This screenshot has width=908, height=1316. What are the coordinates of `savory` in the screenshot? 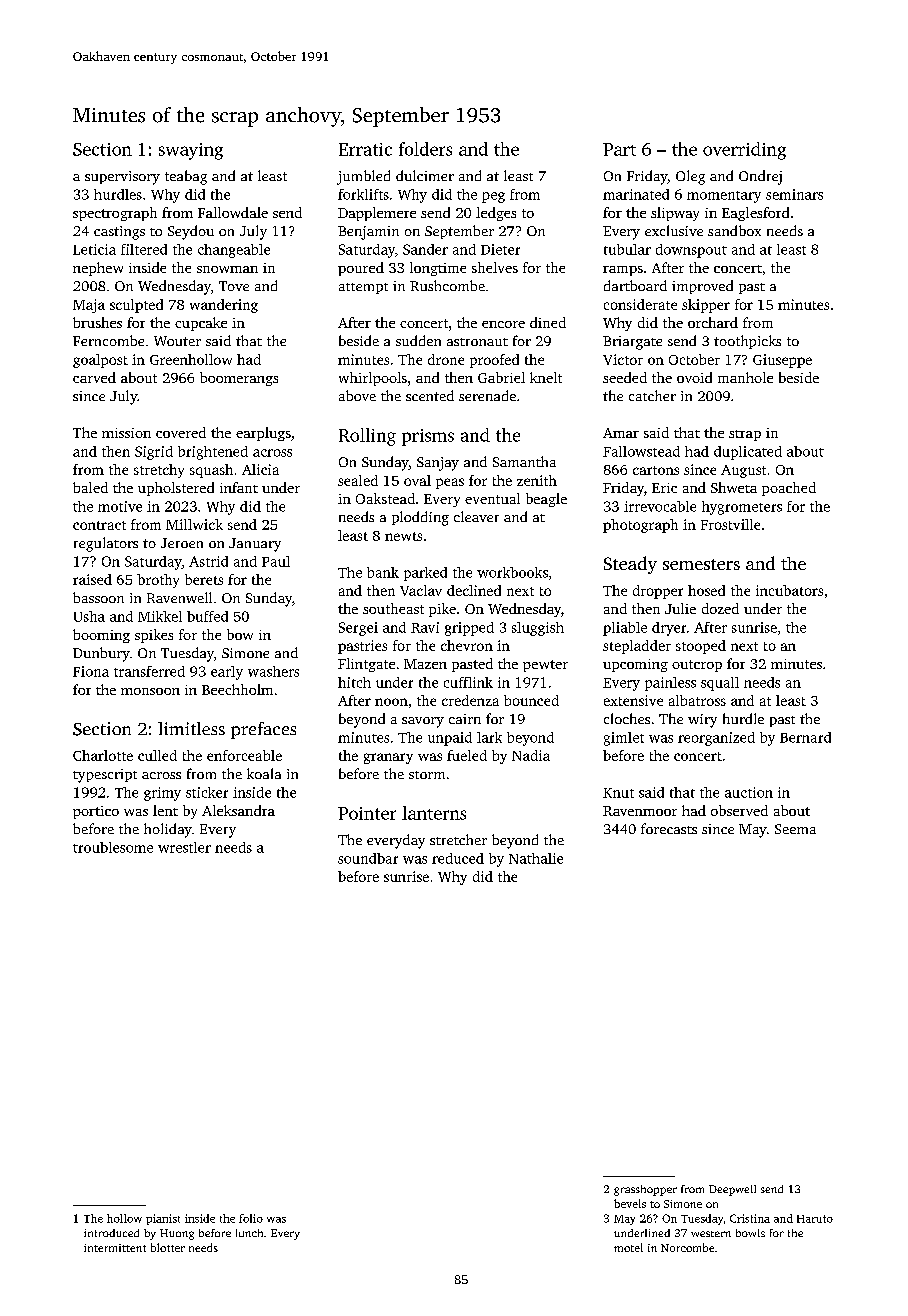 It's located at (423, 722).
